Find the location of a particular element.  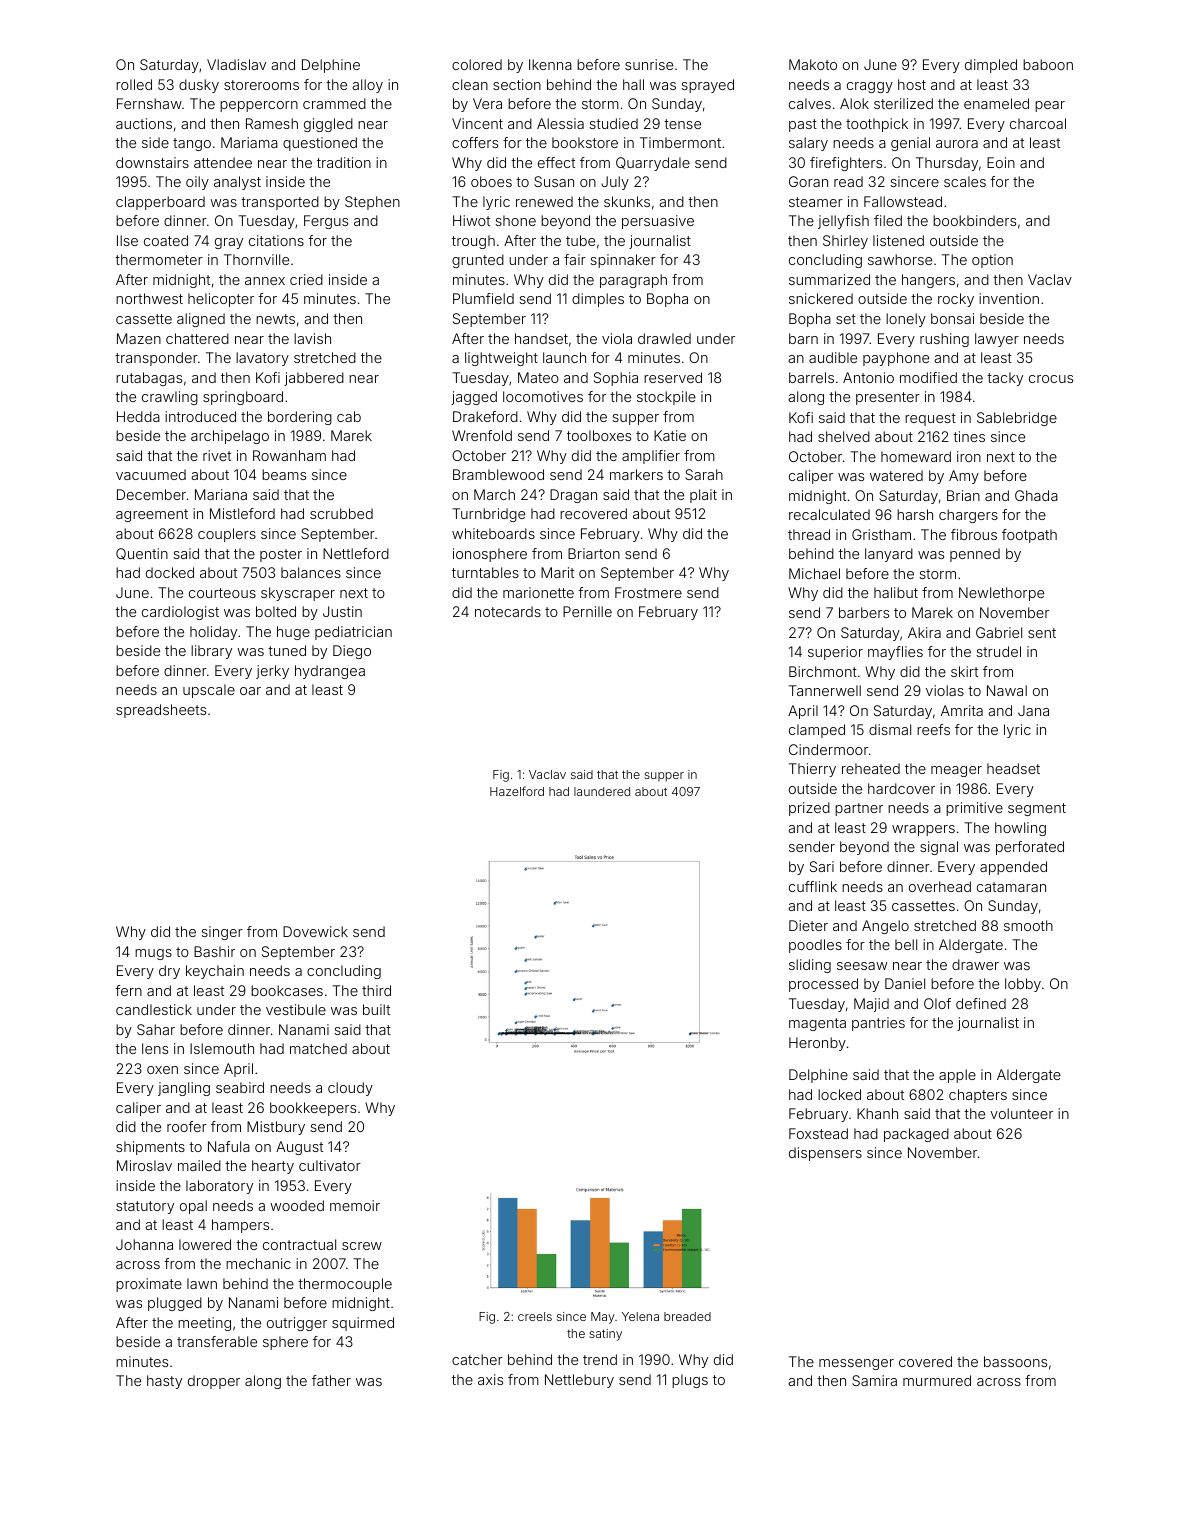

recalculated is located at coordinates (829, 514).
